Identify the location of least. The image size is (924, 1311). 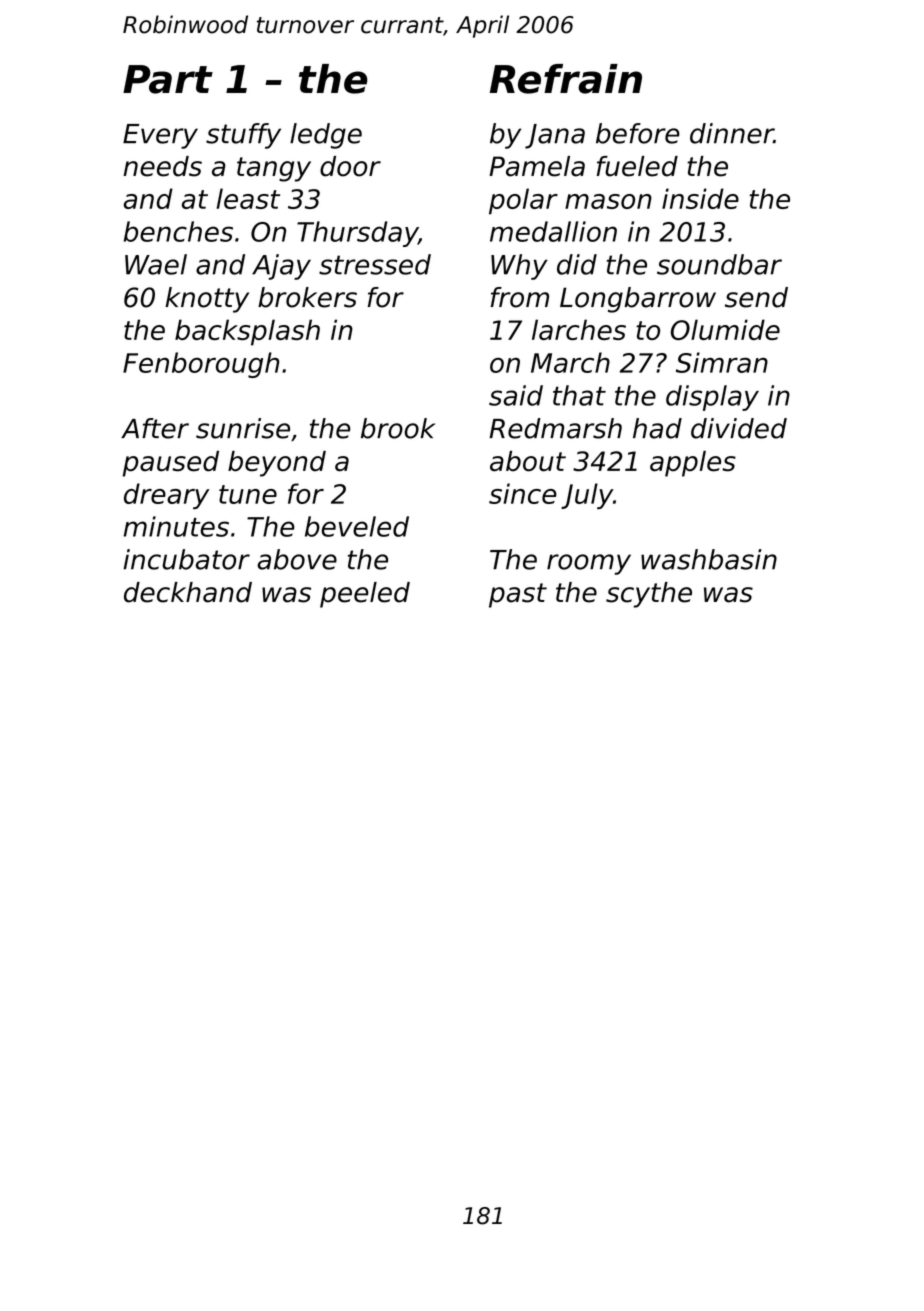
(248, 198).
